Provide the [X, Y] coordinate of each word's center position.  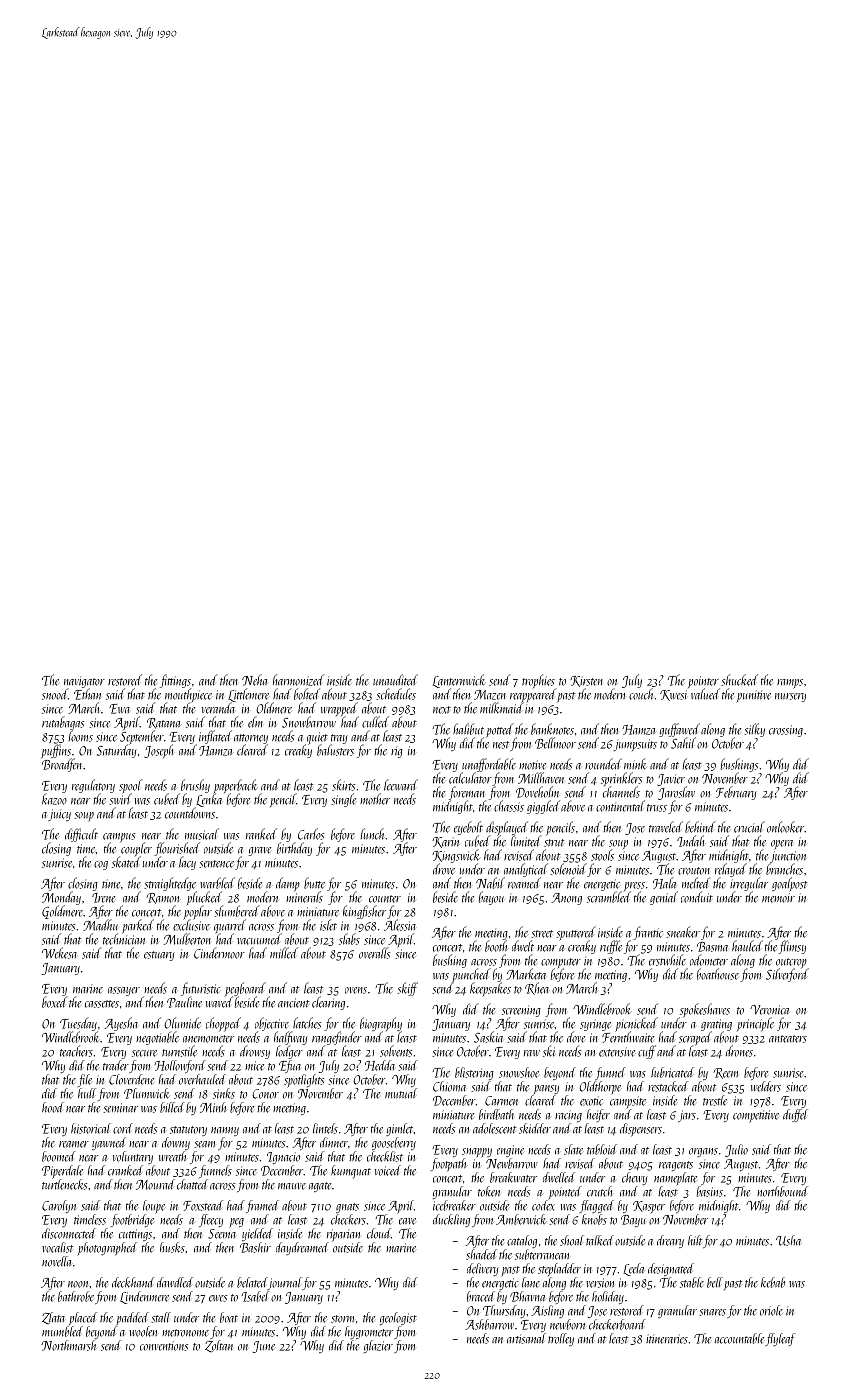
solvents [396, 1051]
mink [635, 764]
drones [739, 1051]
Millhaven [541, 778]
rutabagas [63, 723]
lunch [372, 834]
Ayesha [121, 1024]
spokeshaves [704, 1010]
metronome [185, 1333]
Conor [265, 1094]
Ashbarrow [489, 1324]
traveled [666, 827]
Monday [61, 898]
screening [521, 1011]
